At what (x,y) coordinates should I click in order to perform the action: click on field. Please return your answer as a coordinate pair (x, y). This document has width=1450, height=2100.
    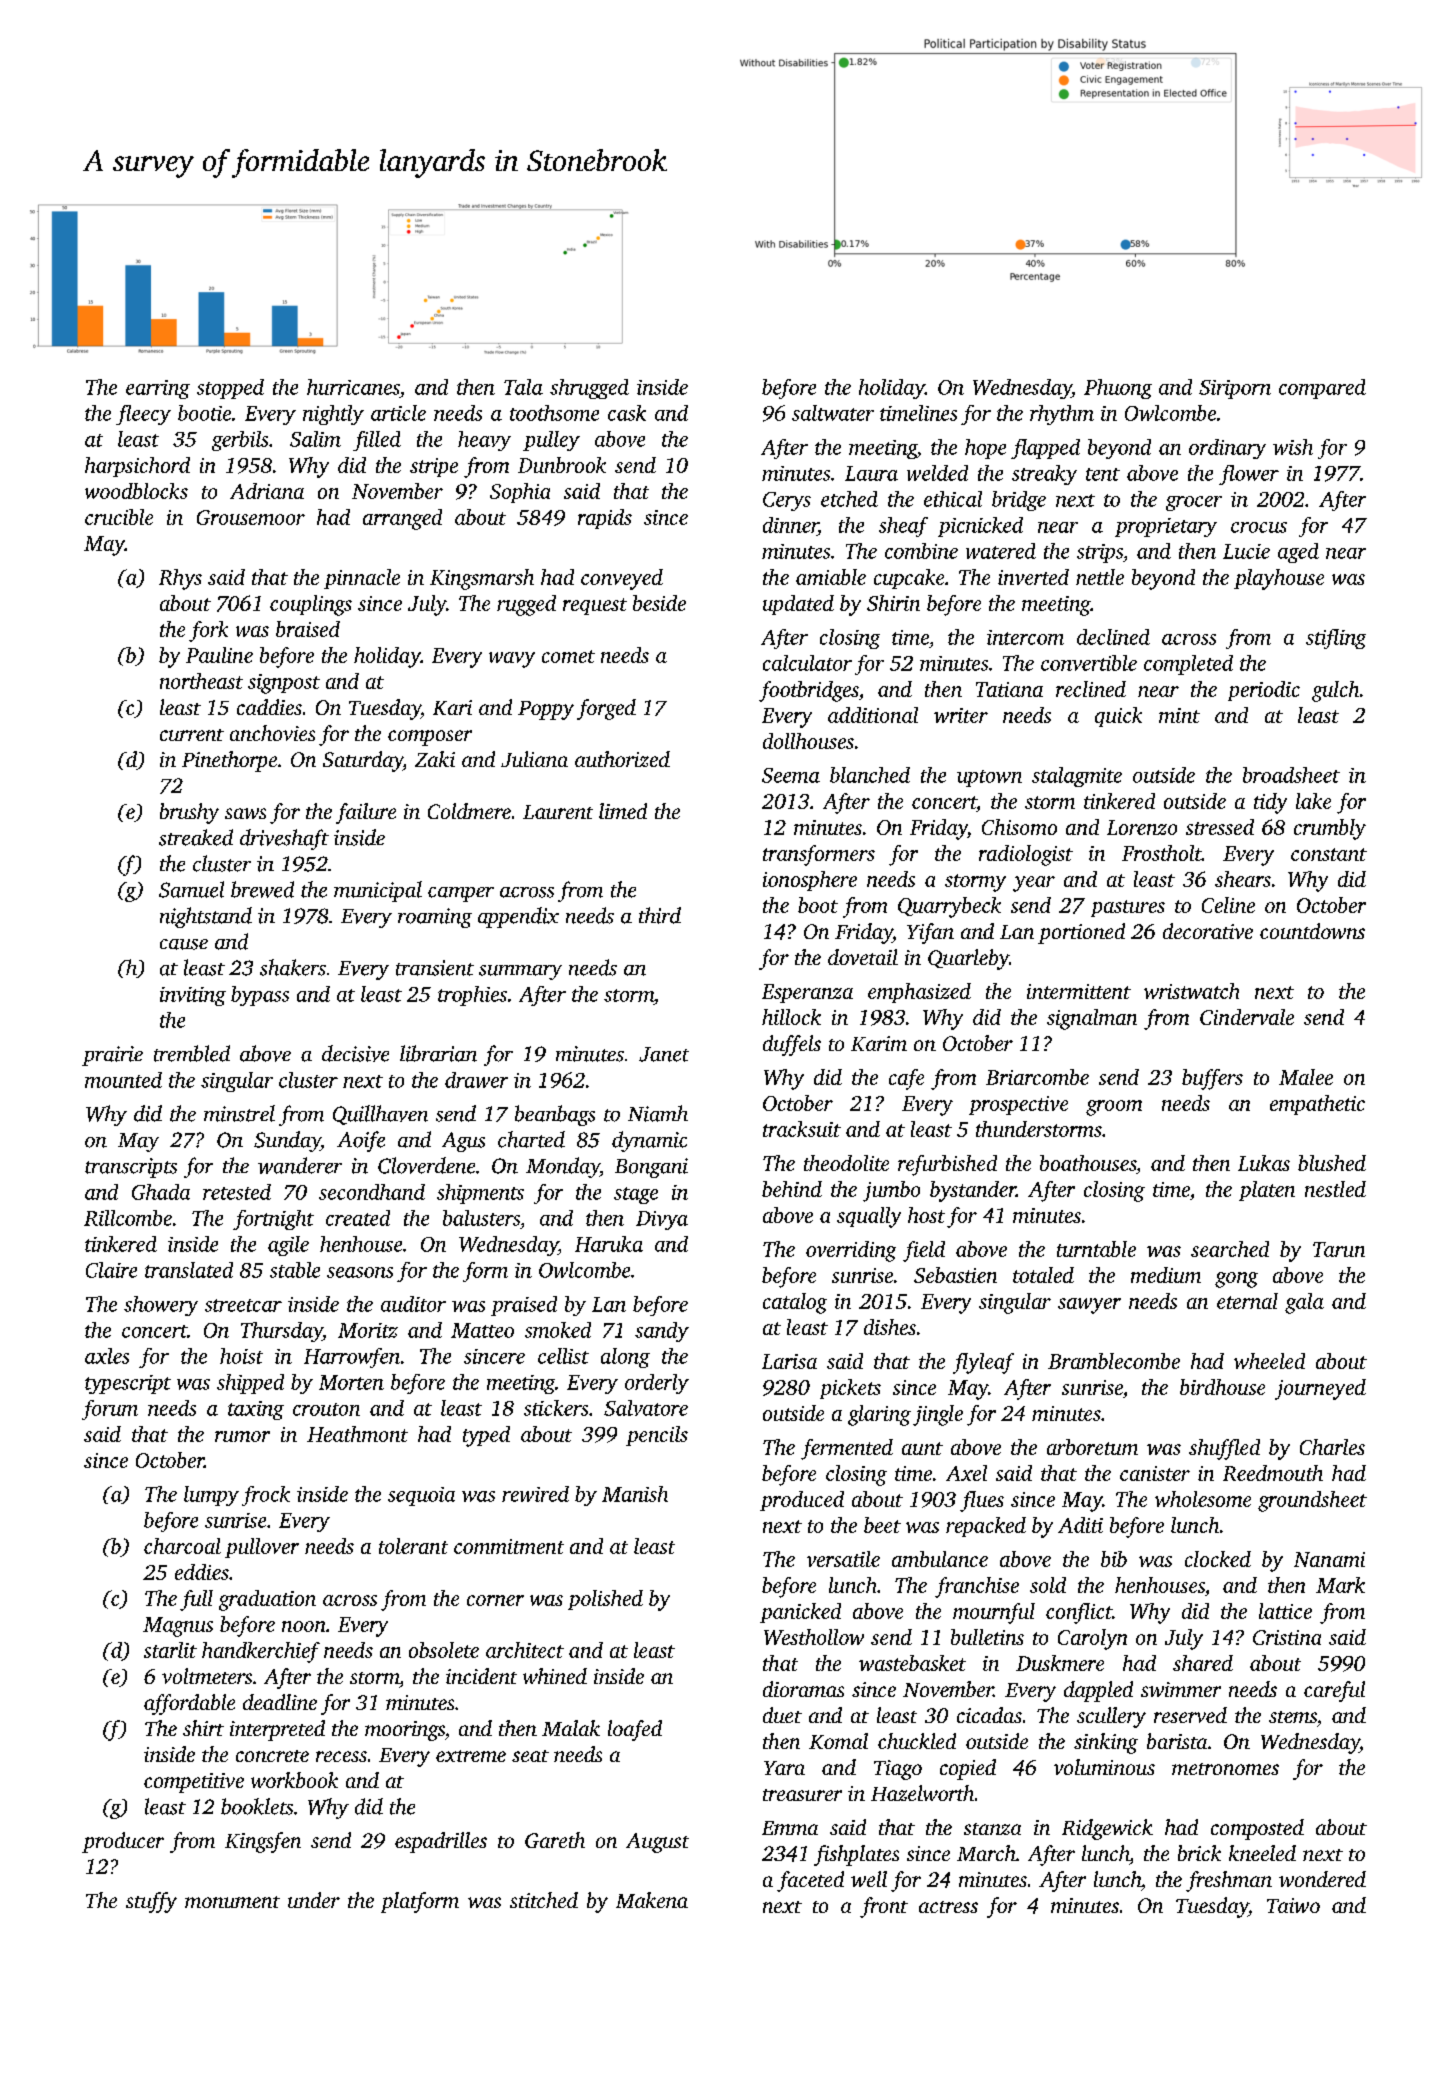
    Looking at the image, I should click on (924, 1251).
